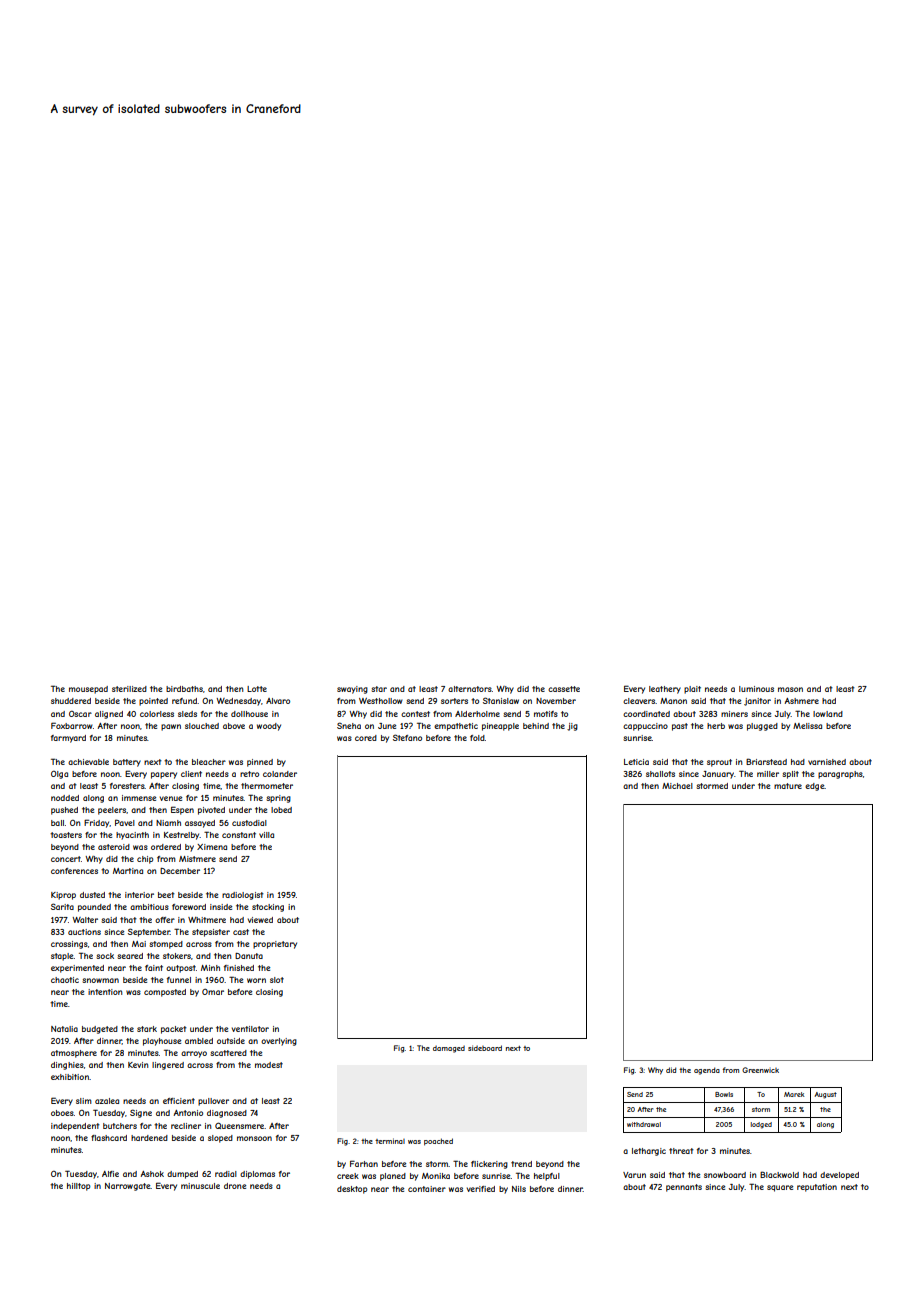 This document has width=924, height=1308. Describe the element at coordinates (438, 1142) in the document. I see `poached` at that location.
